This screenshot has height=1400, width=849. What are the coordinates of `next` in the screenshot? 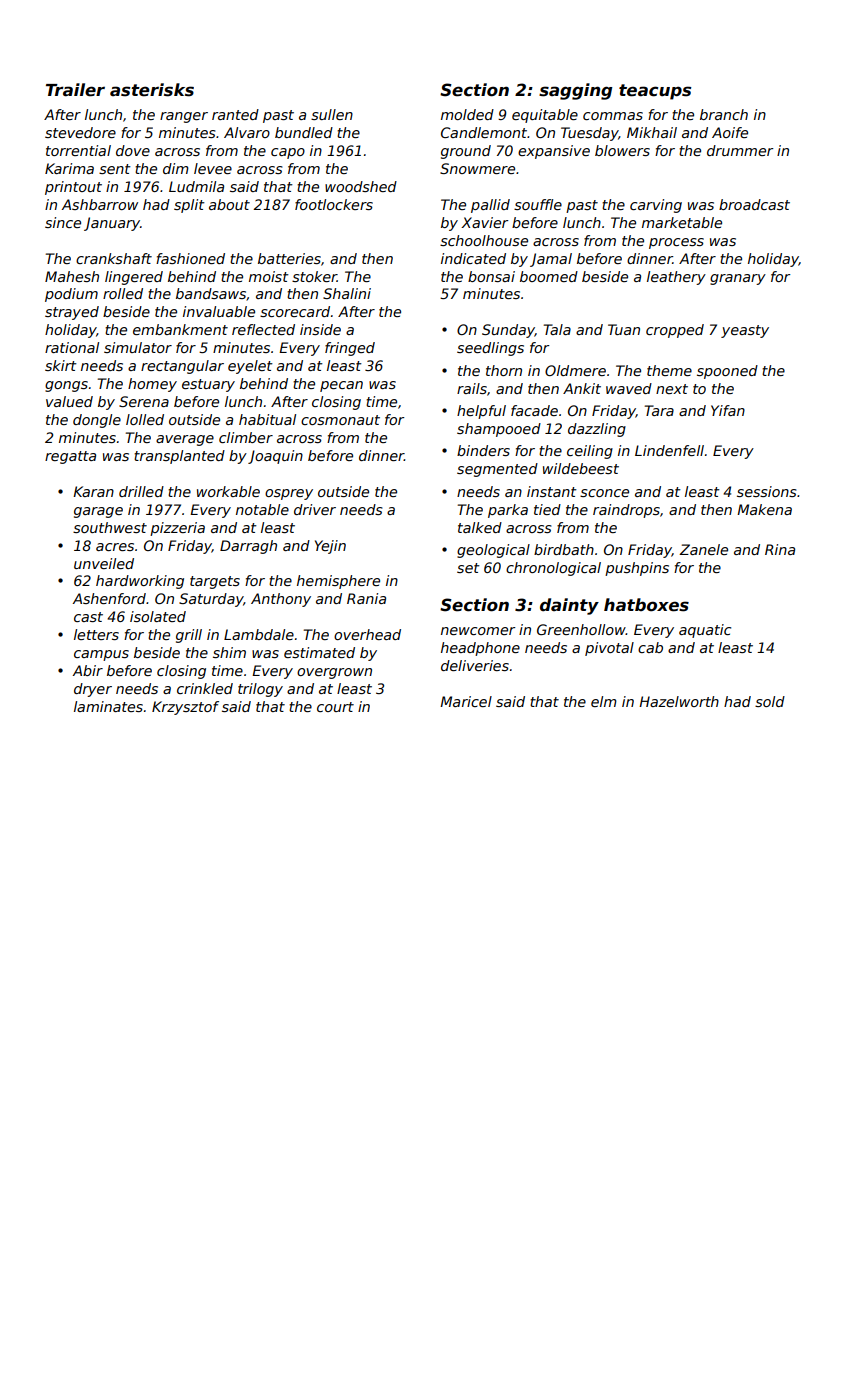 It's located at (672, 389).
